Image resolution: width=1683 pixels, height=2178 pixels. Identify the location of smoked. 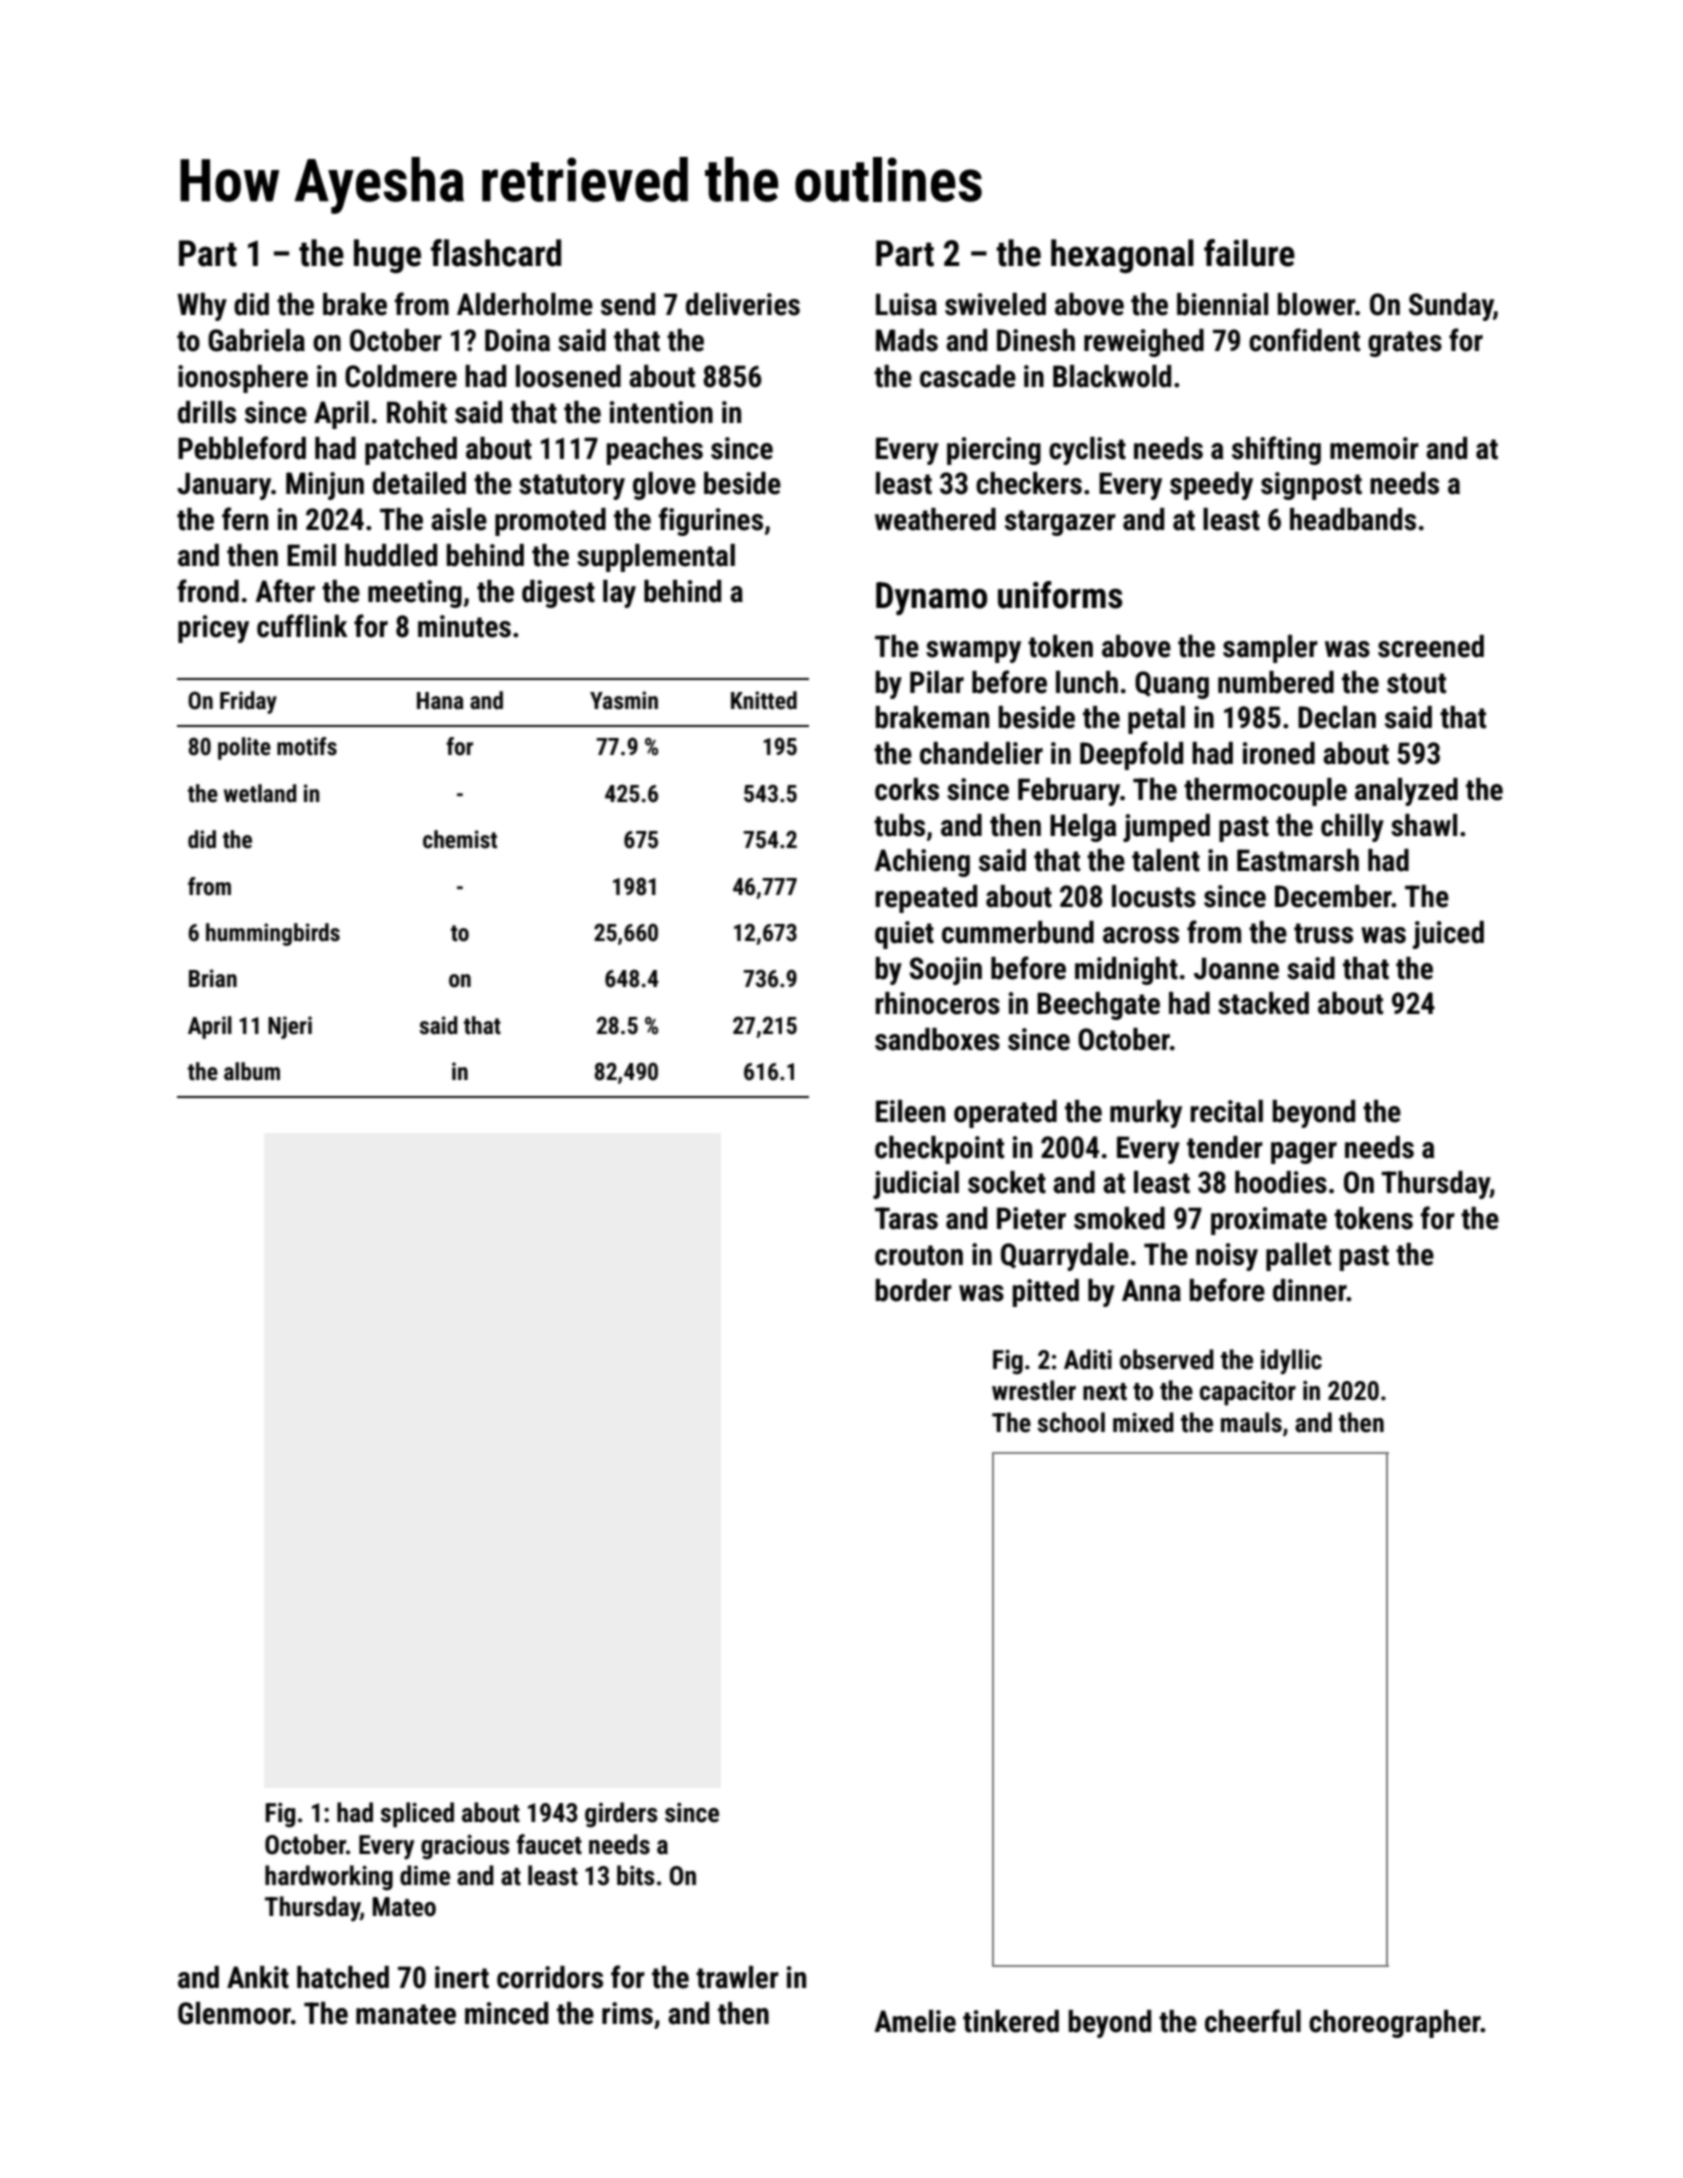
(1119, 1218).
